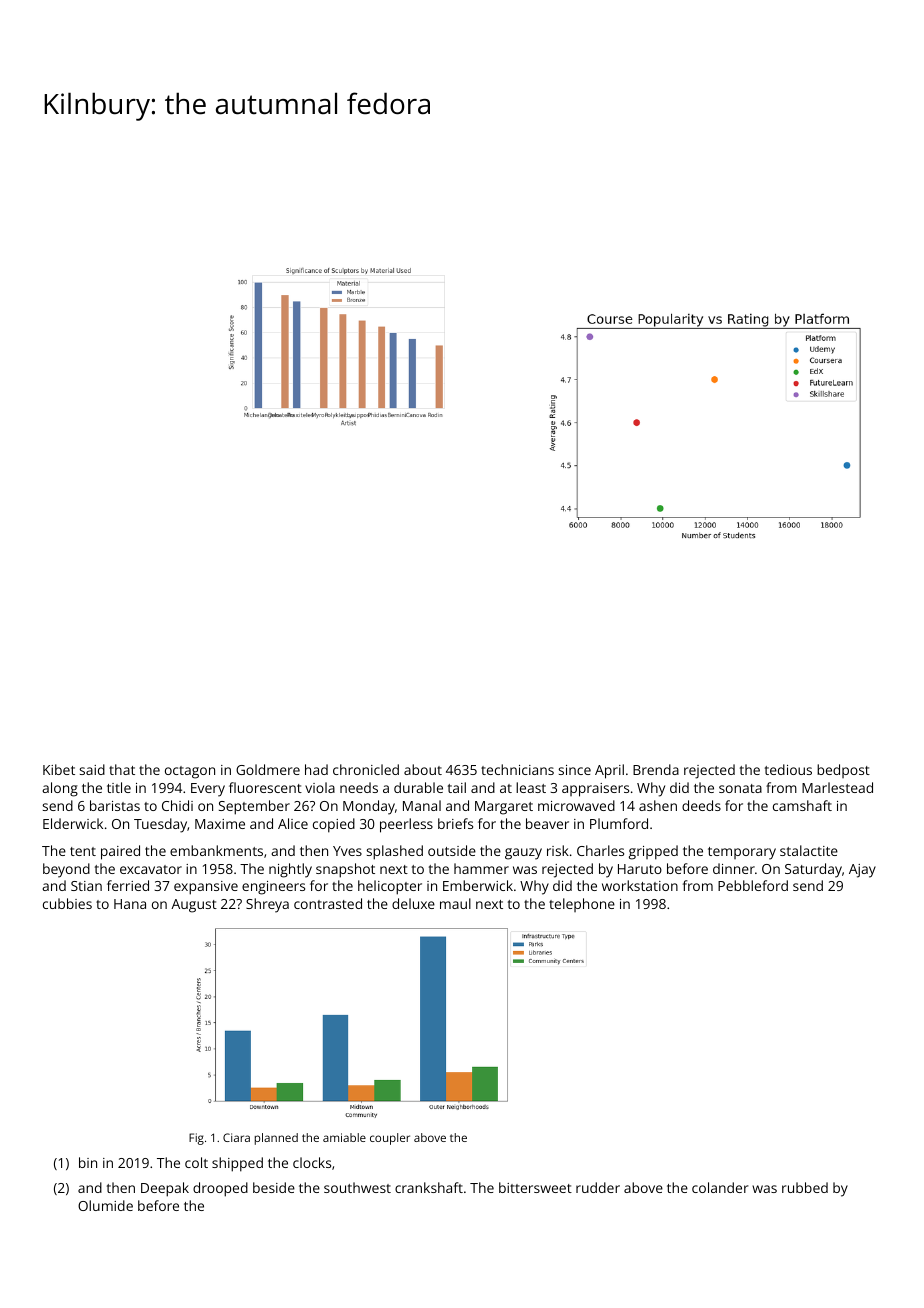  Describe the element at coordinates (59, 769) in the screenshot. I see `Kibet` at that location.
